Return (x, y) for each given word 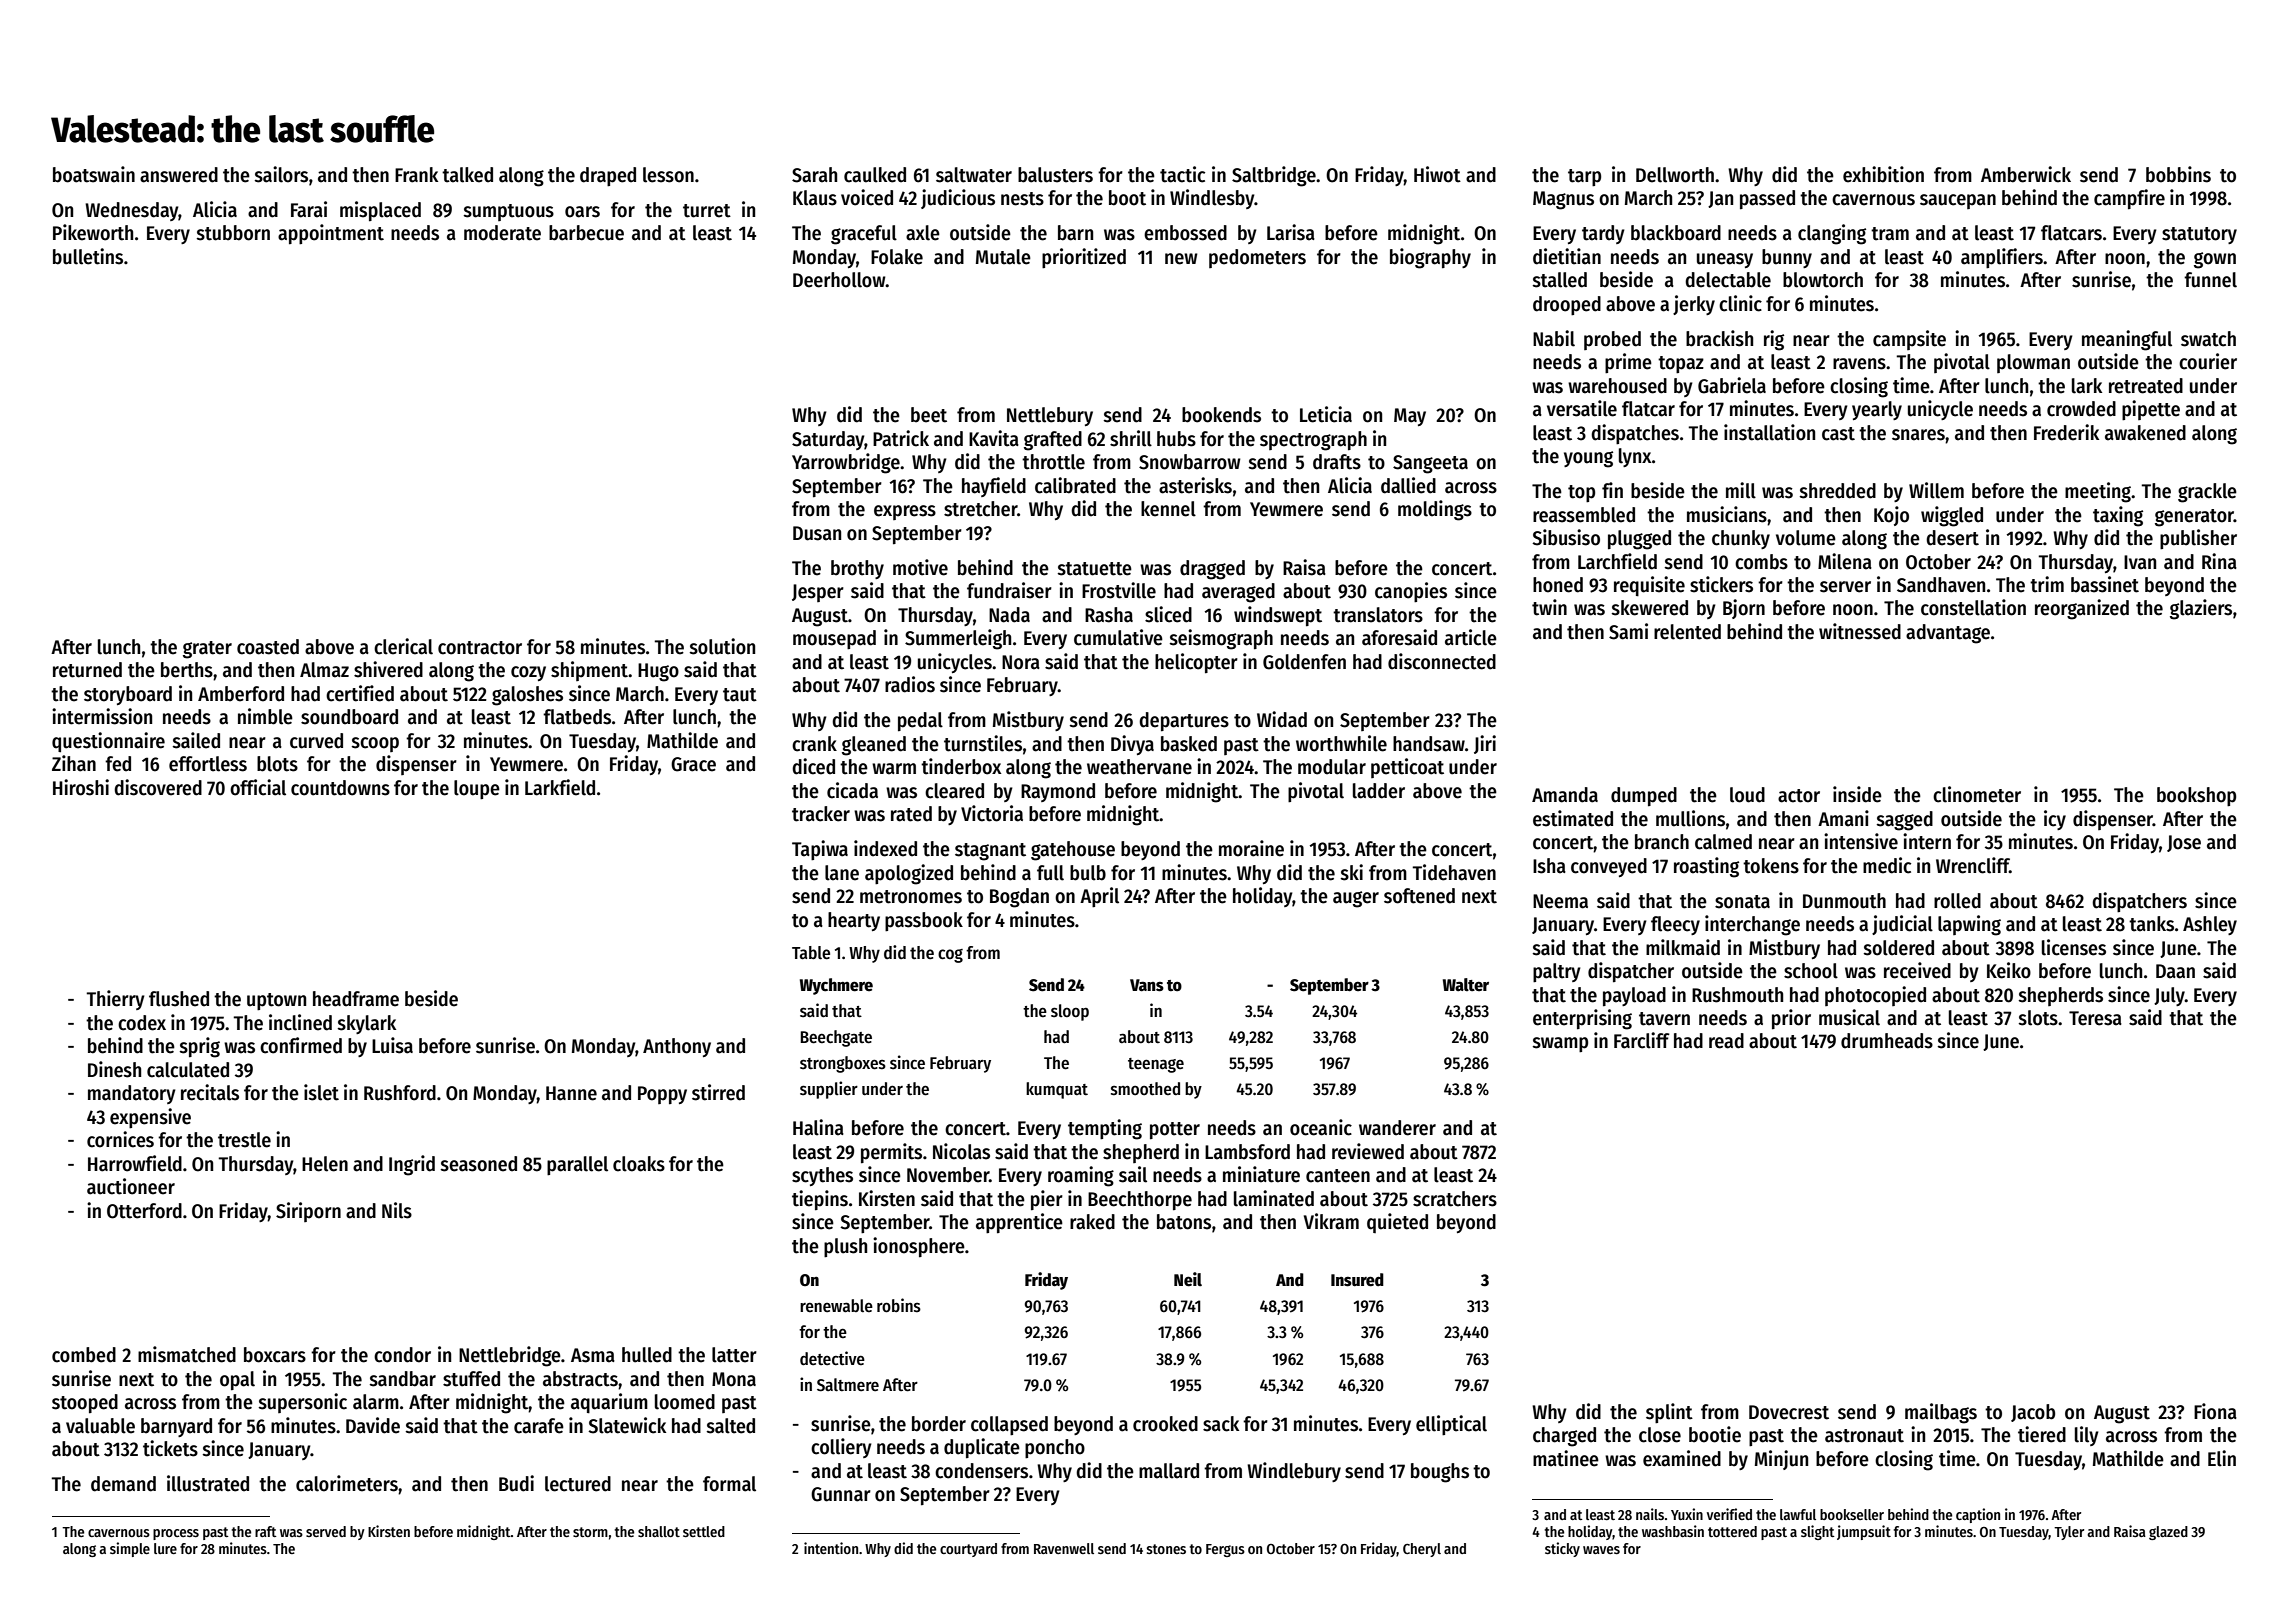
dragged (1212, 570)
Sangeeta (1430, 464)
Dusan (817, 533)
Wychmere (836, 986)
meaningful (2127, 340)
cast (1838, 434)
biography (1430, 258)
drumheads (1887, 1041)
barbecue (586, 233)
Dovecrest (1789, 1412)
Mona (734, 1379)
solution (722, 646)
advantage (1948, 634)
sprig (200, 1047)
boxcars (275, 1355)
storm (590, 1532)
